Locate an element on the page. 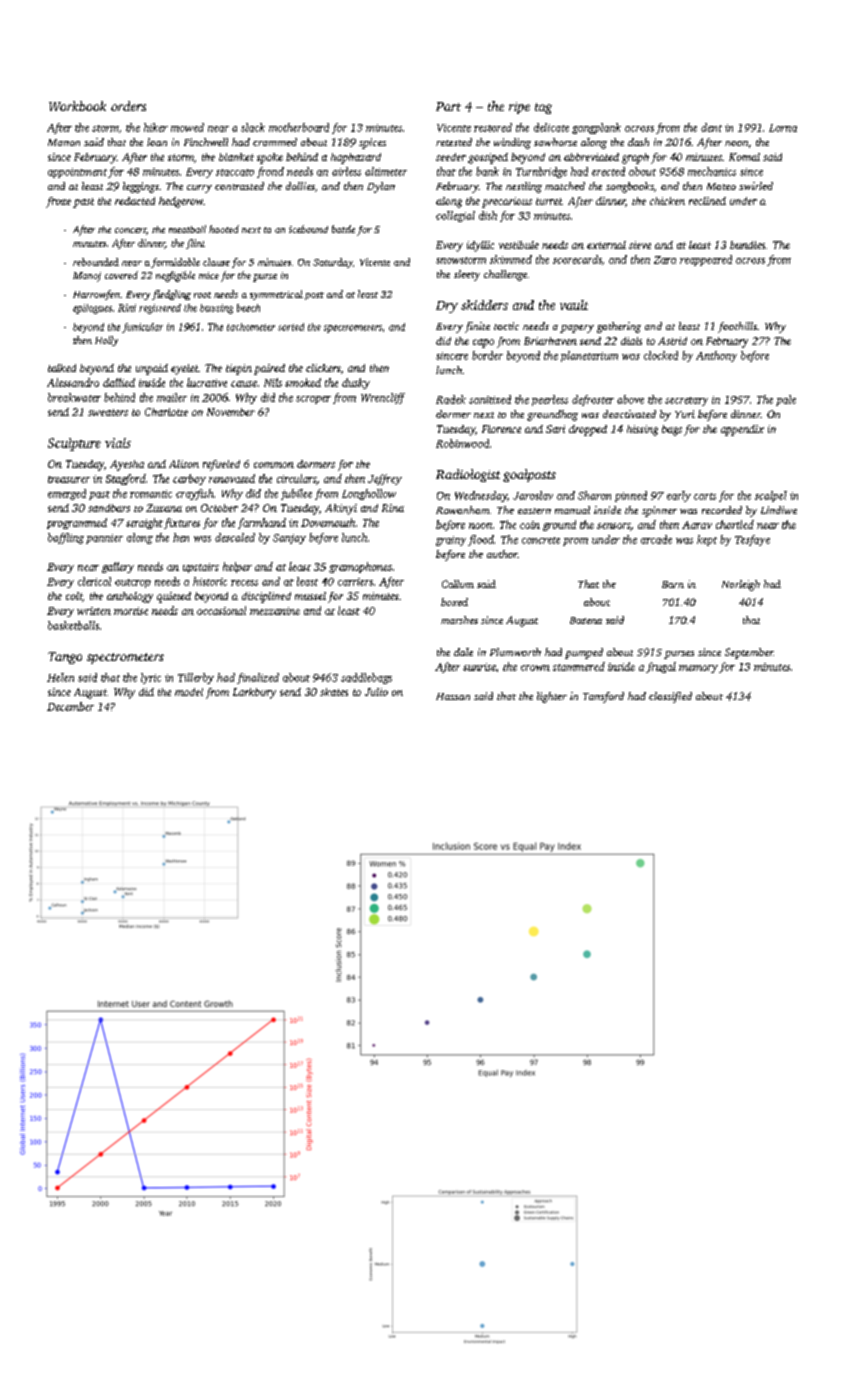  written is located at coordinates (94, 611).
